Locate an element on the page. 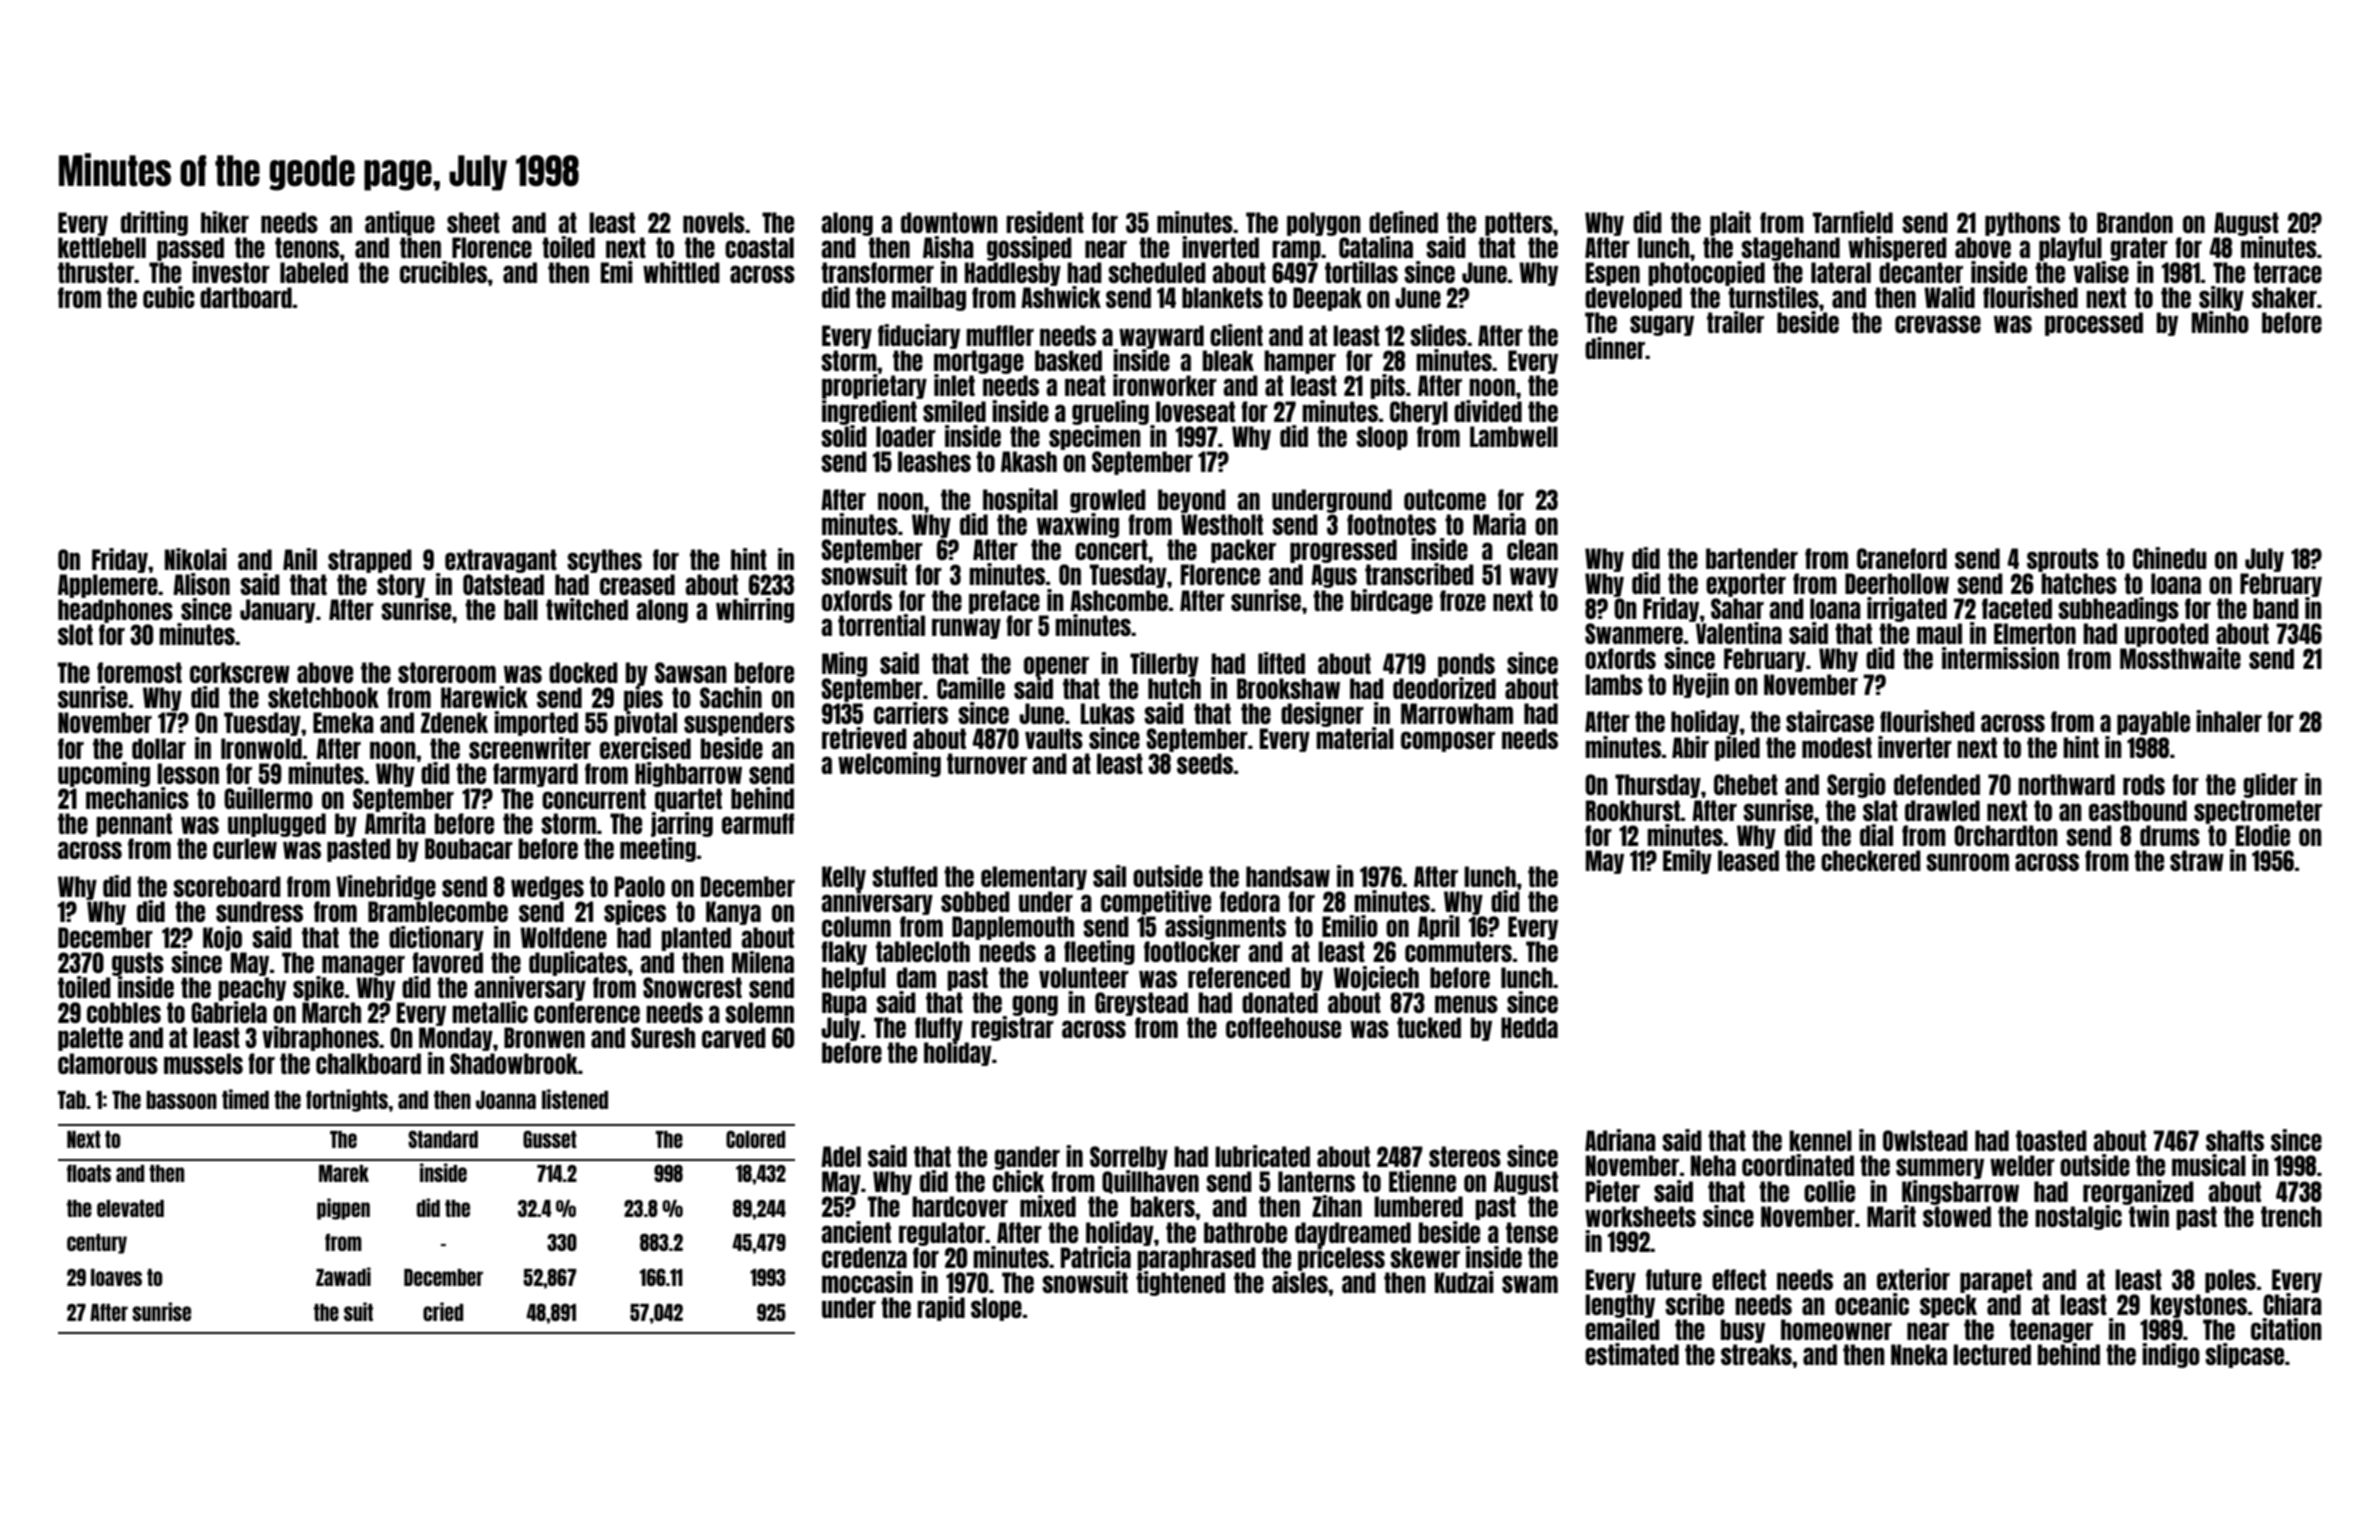 This page has width=2380, height=1540. clamorous is located at coordinates (108, 1063).
